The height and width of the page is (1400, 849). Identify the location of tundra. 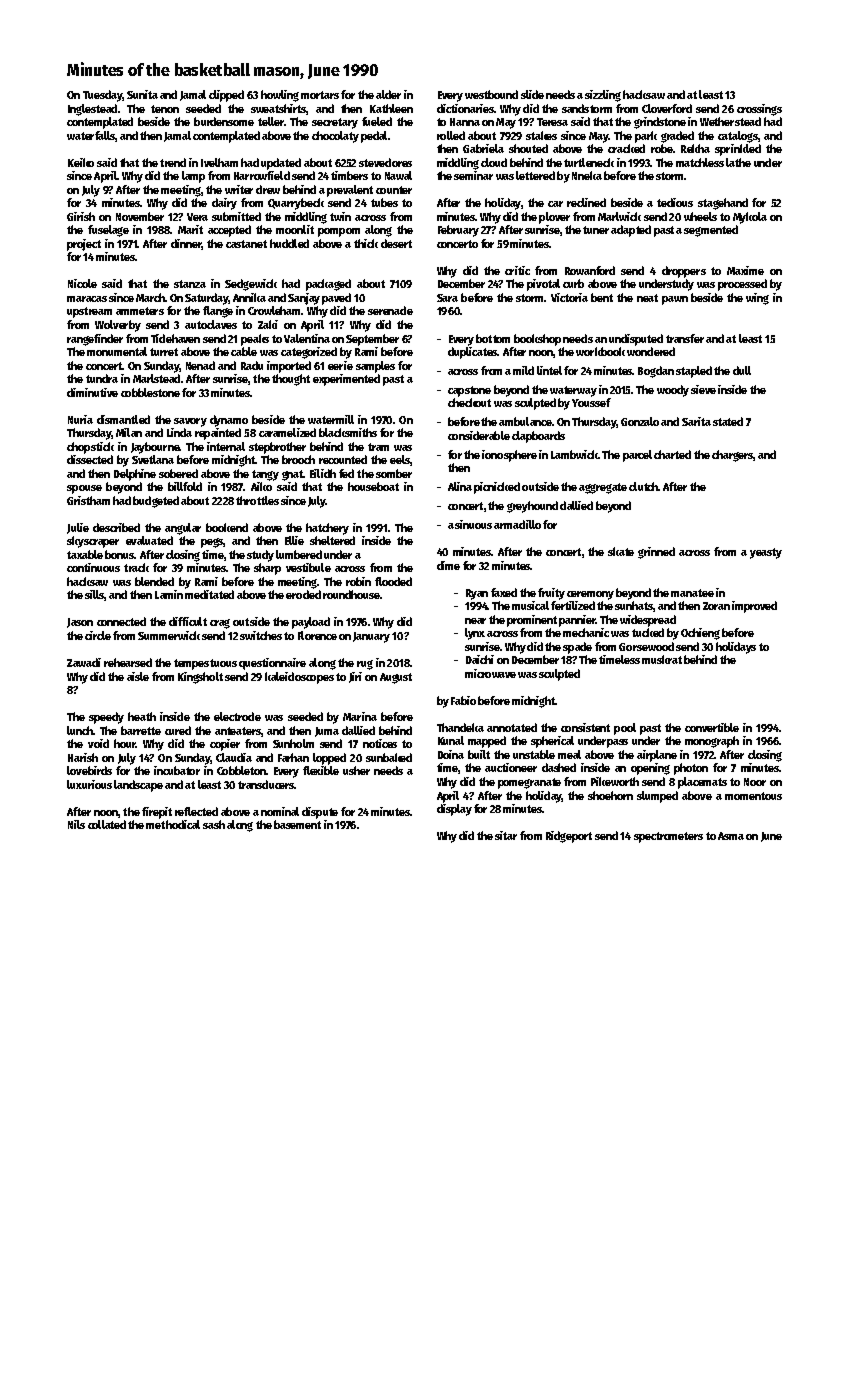
(102, 378).
